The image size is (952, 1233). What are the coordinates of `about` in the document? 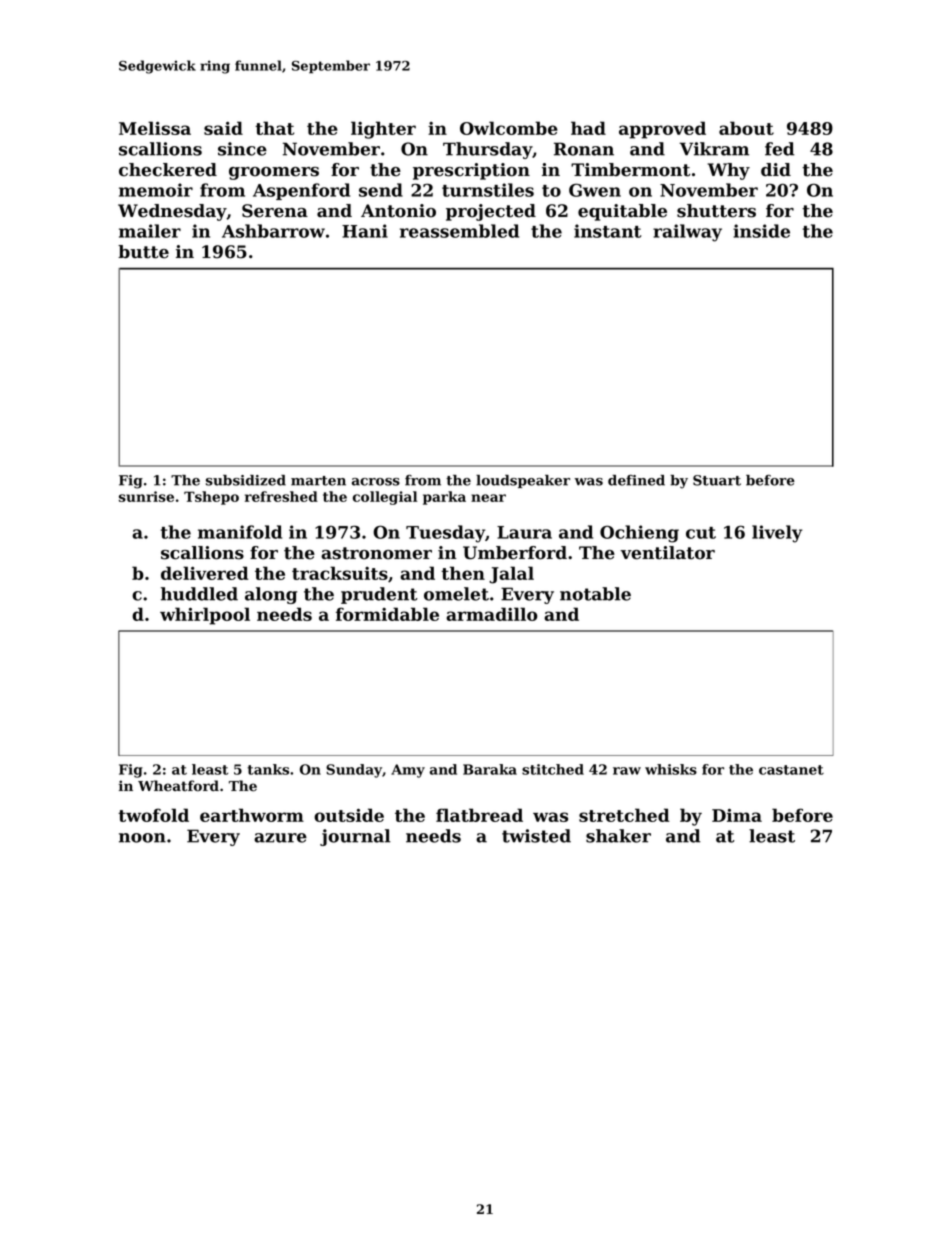 It's located at (746, 128).
